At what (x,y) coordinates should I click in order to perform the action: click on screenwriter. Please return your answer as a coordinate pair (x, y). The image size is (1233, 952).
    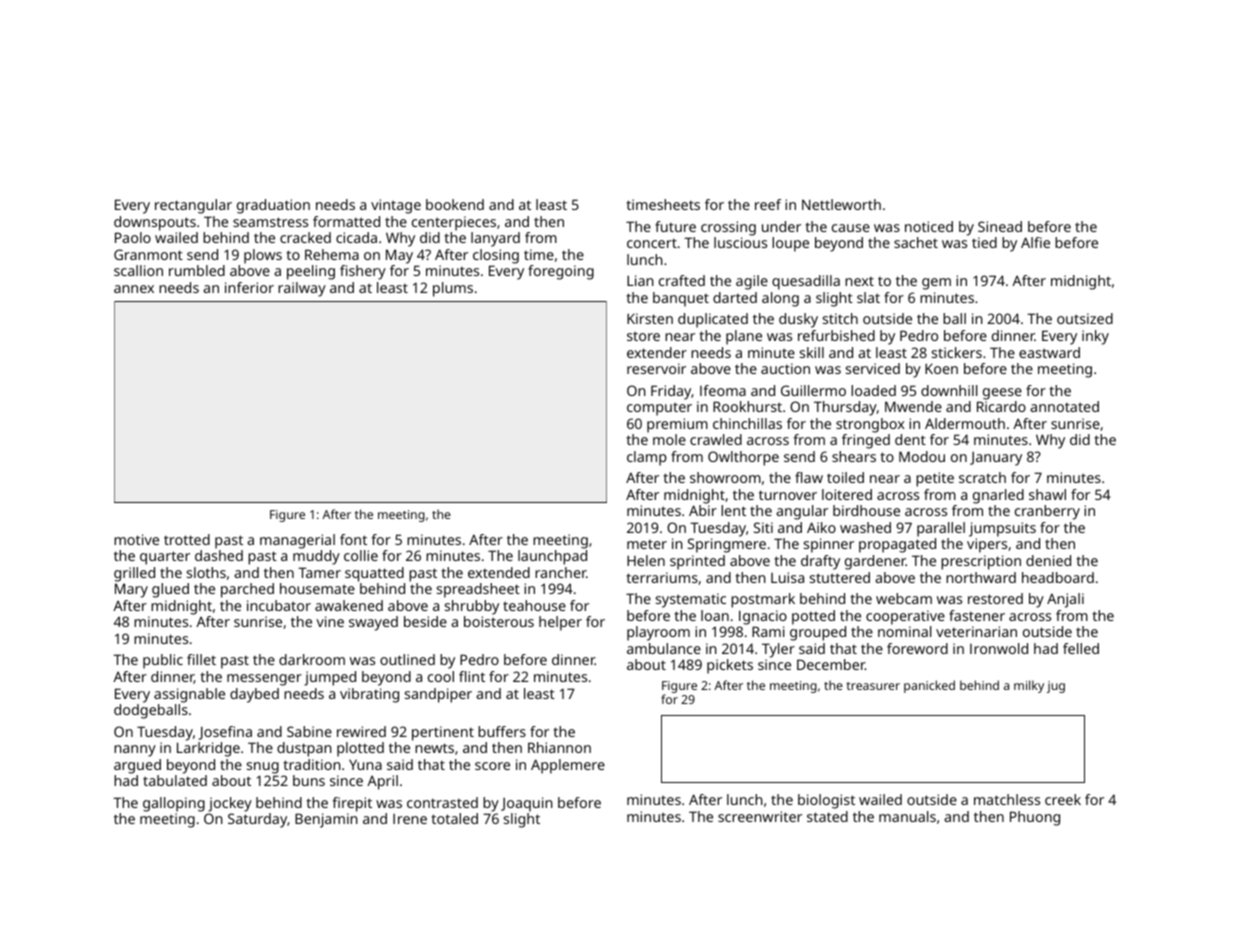
    Looking at the image, I should click on (760, 816).
